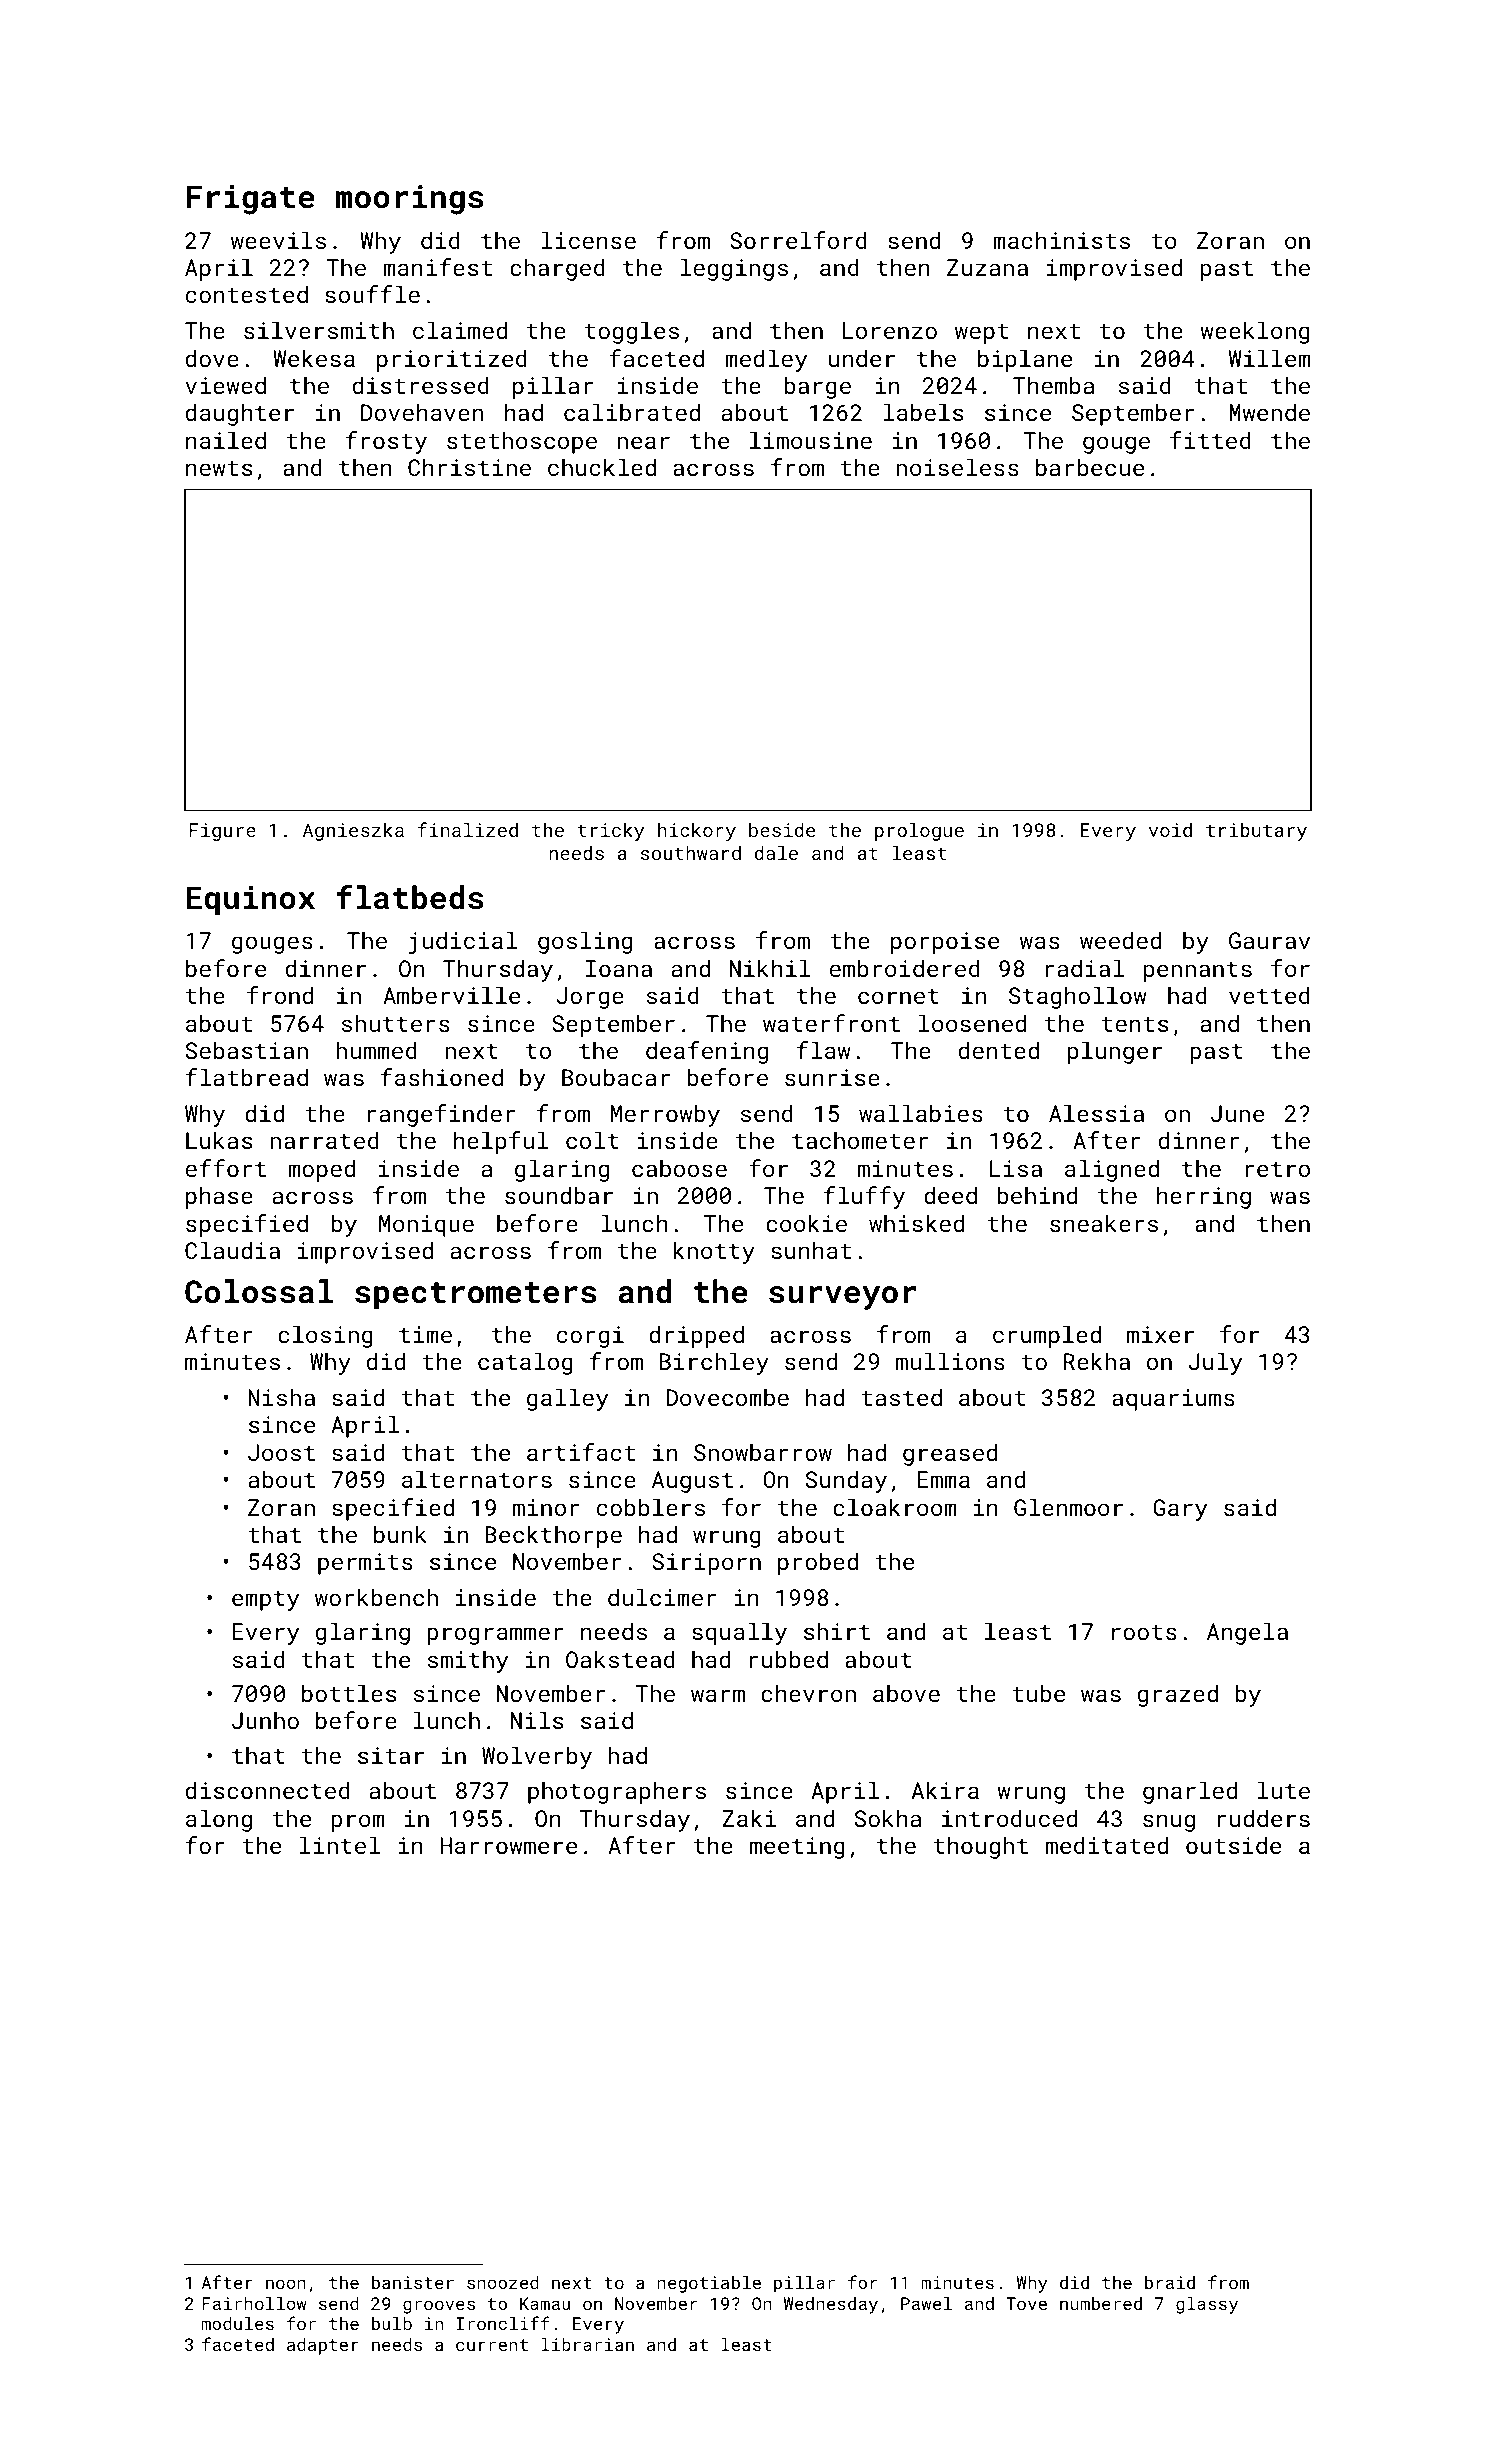  I want to click on banister, so click(413, 2282).
